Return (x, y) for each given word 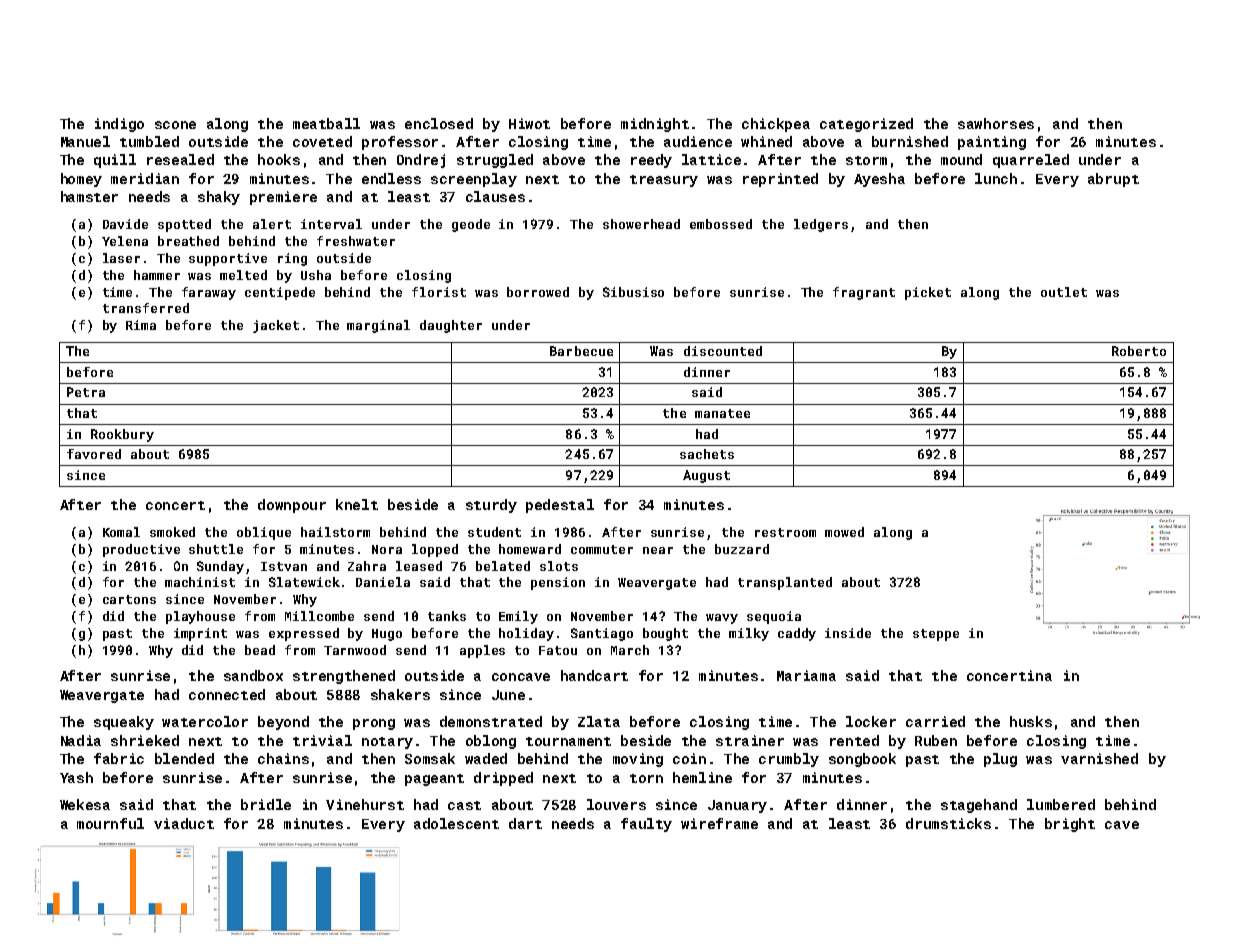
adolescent (456, 823)
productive (141, 550)
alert (272, 224)
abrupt (1113, 180)
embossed (721, 224)
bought (665, 634)
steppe (936, 635)
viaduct (184, 823)
